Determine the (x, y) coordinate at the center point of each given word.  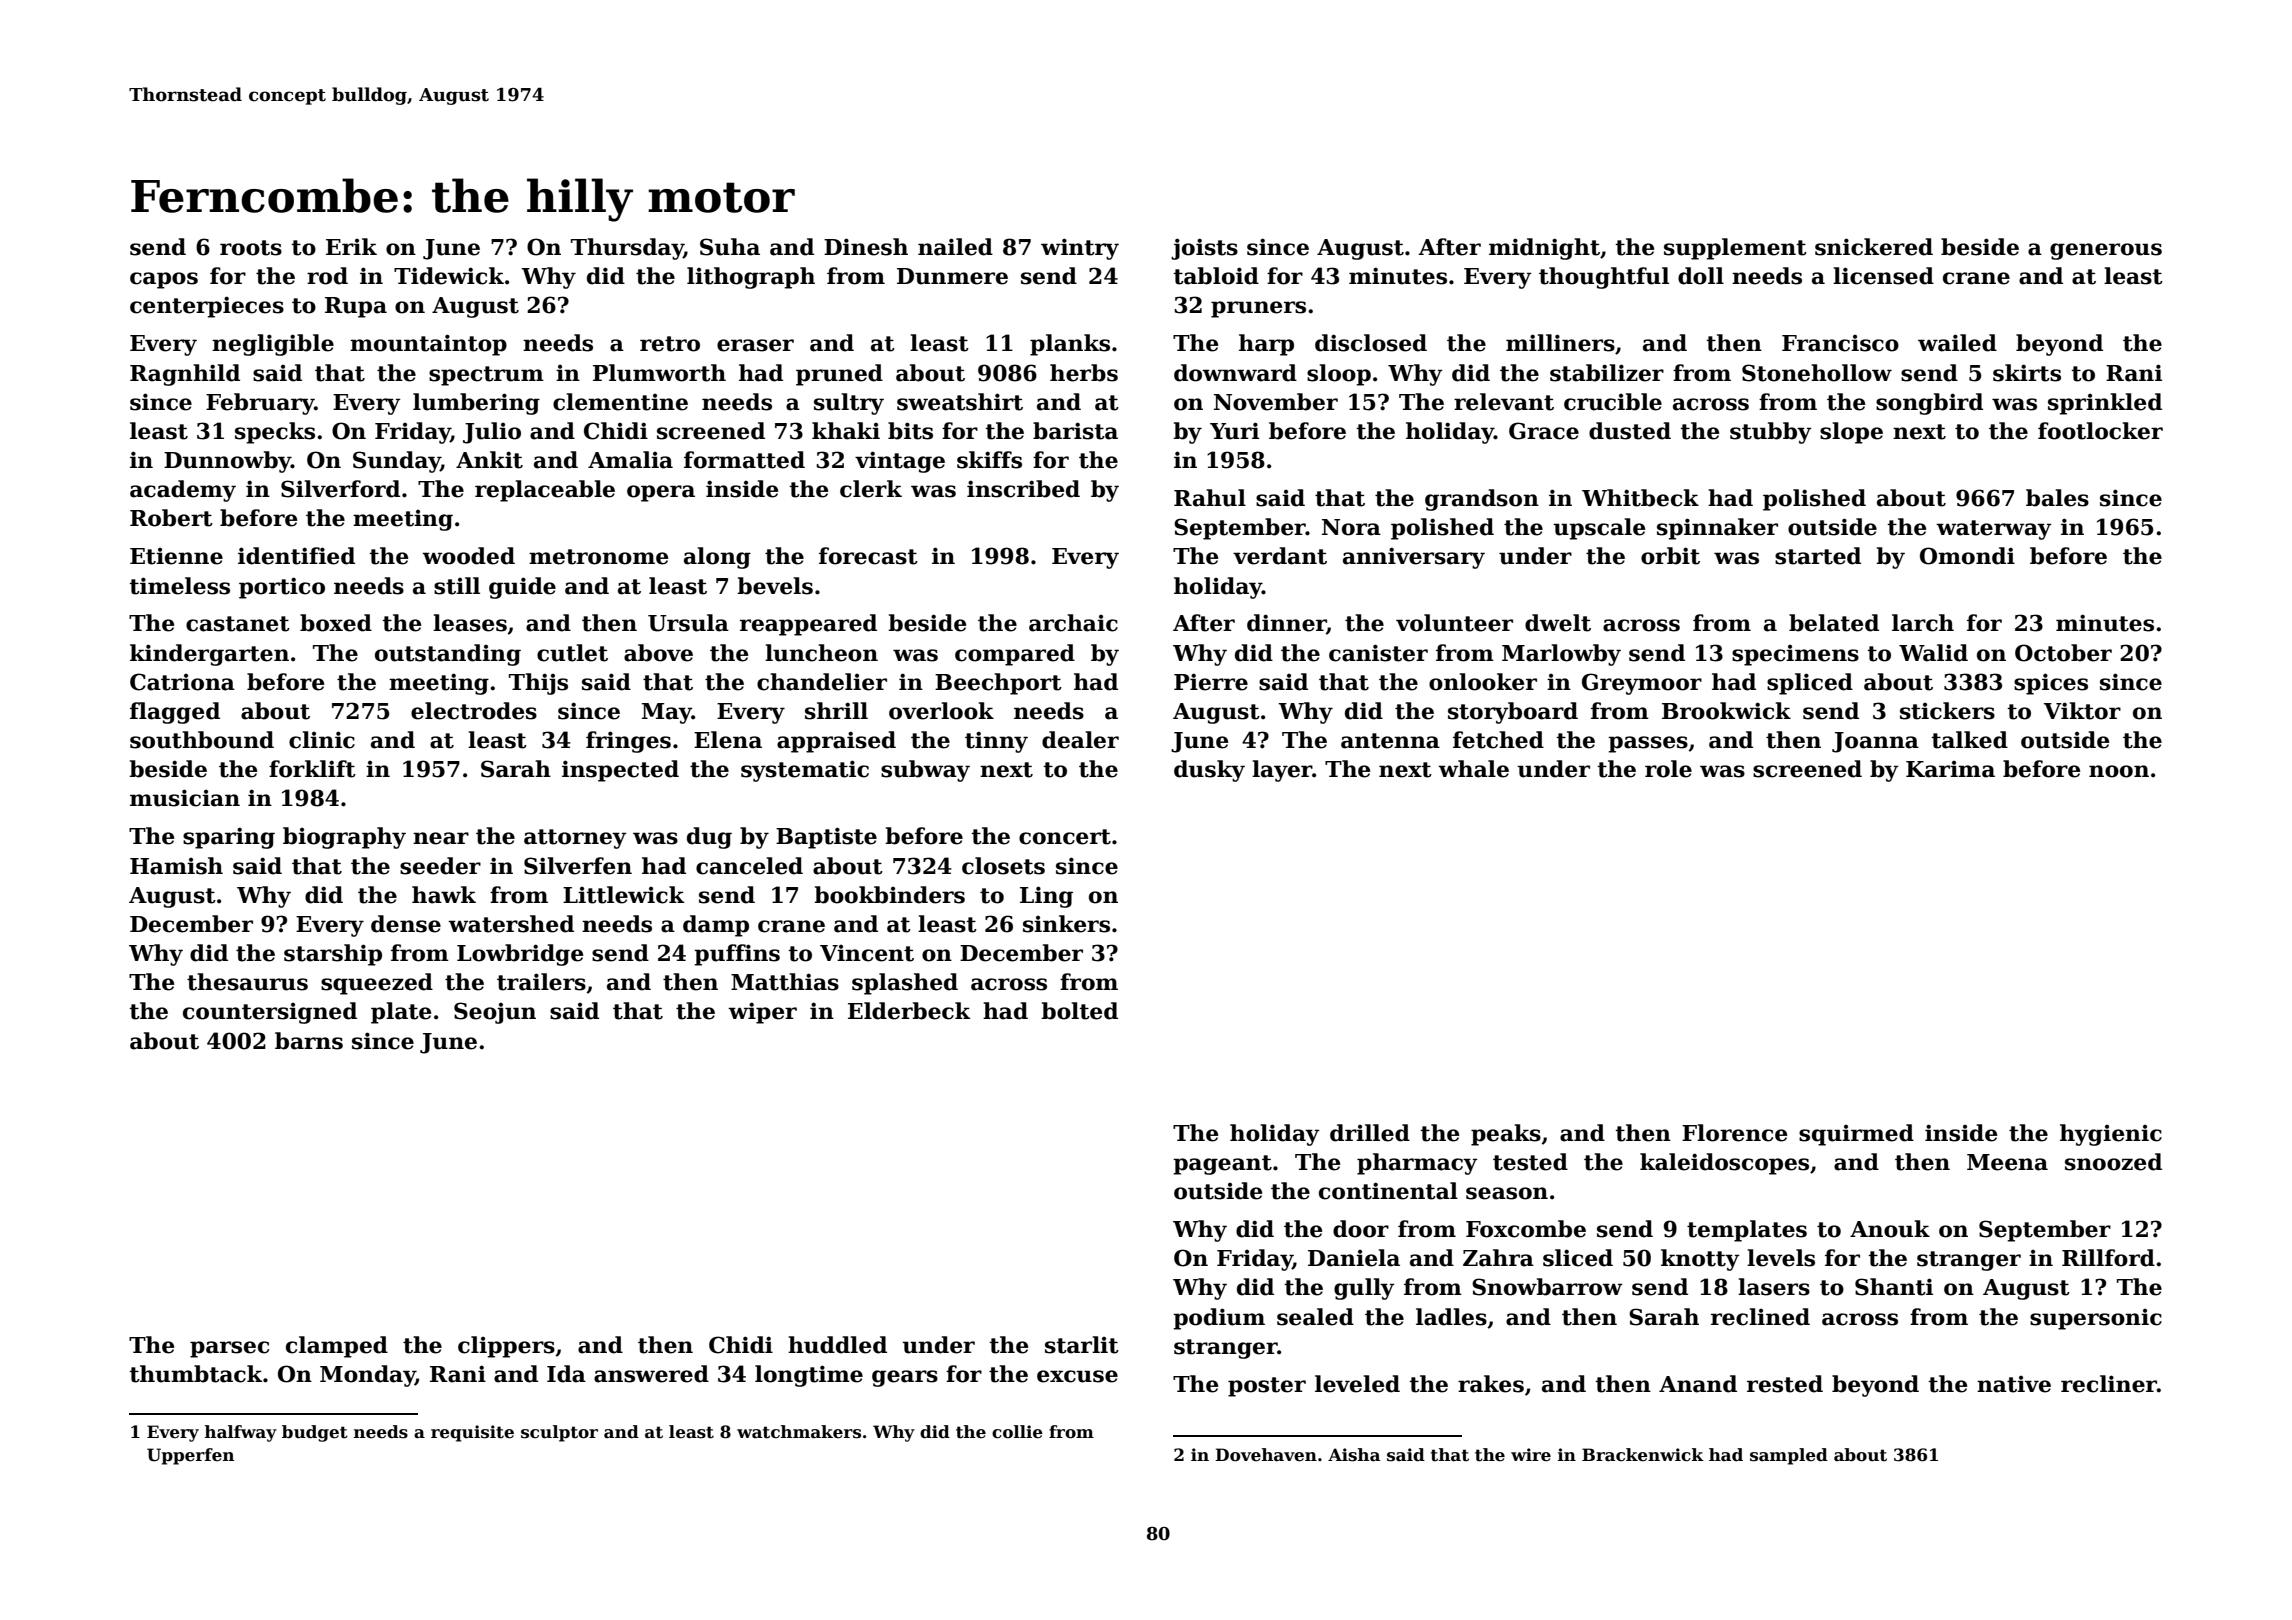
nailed (955, 247)
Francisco (1840, 343)
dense (406, 924)
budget (315, 1433)
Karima (1950, 769)
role (1668, 769)
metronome (598, 557)
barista (1075, 431)
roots (251, 248)
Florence (1734, 1133)
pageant (1222, 1165)
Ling (1046, 897)
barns (309, 1041)
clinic (322, 740)
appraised (836, 742)
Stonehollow (1817, 373)
